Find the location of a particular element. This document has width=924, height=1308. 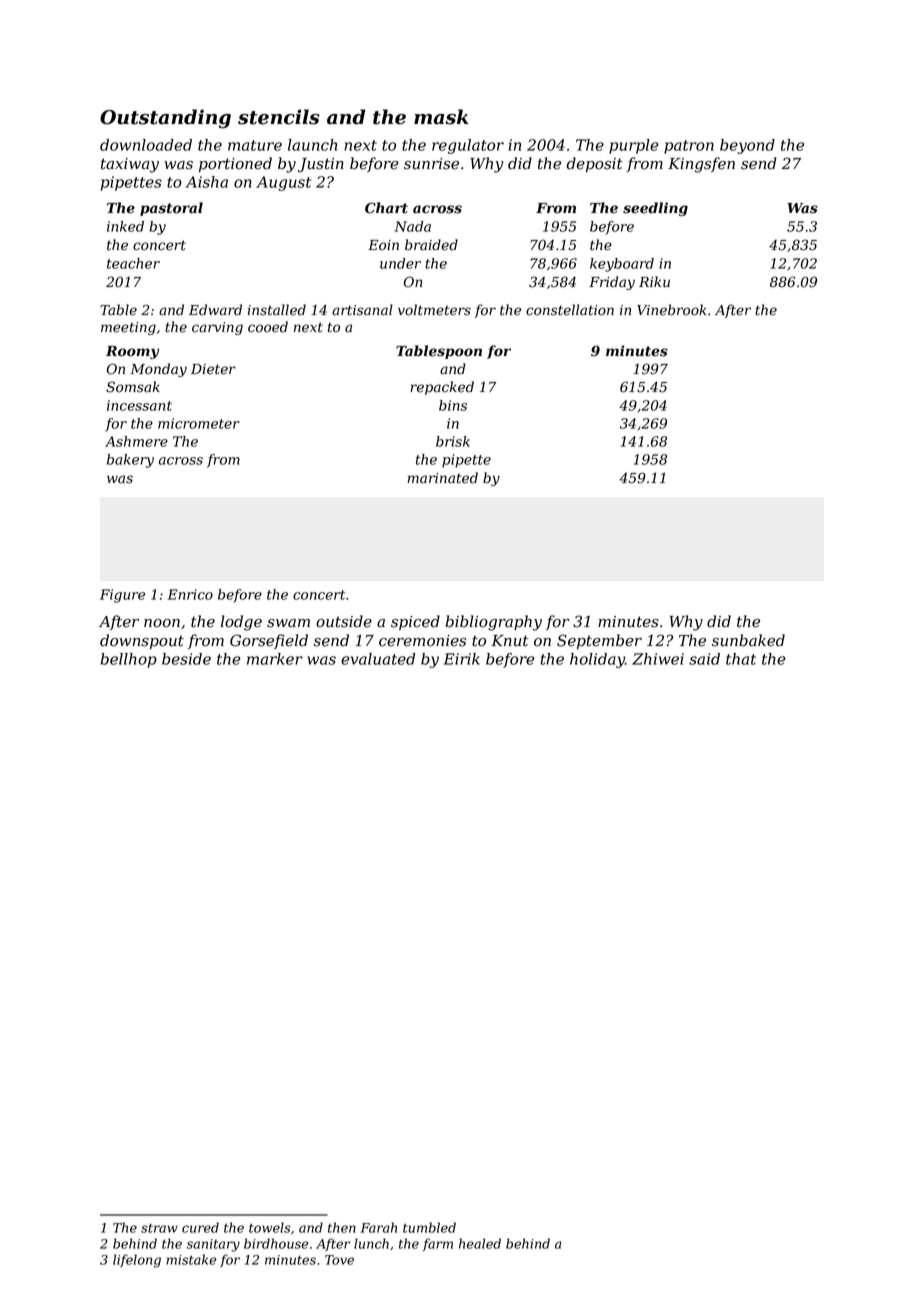

mistake is located at coordinates (191, 1259).
